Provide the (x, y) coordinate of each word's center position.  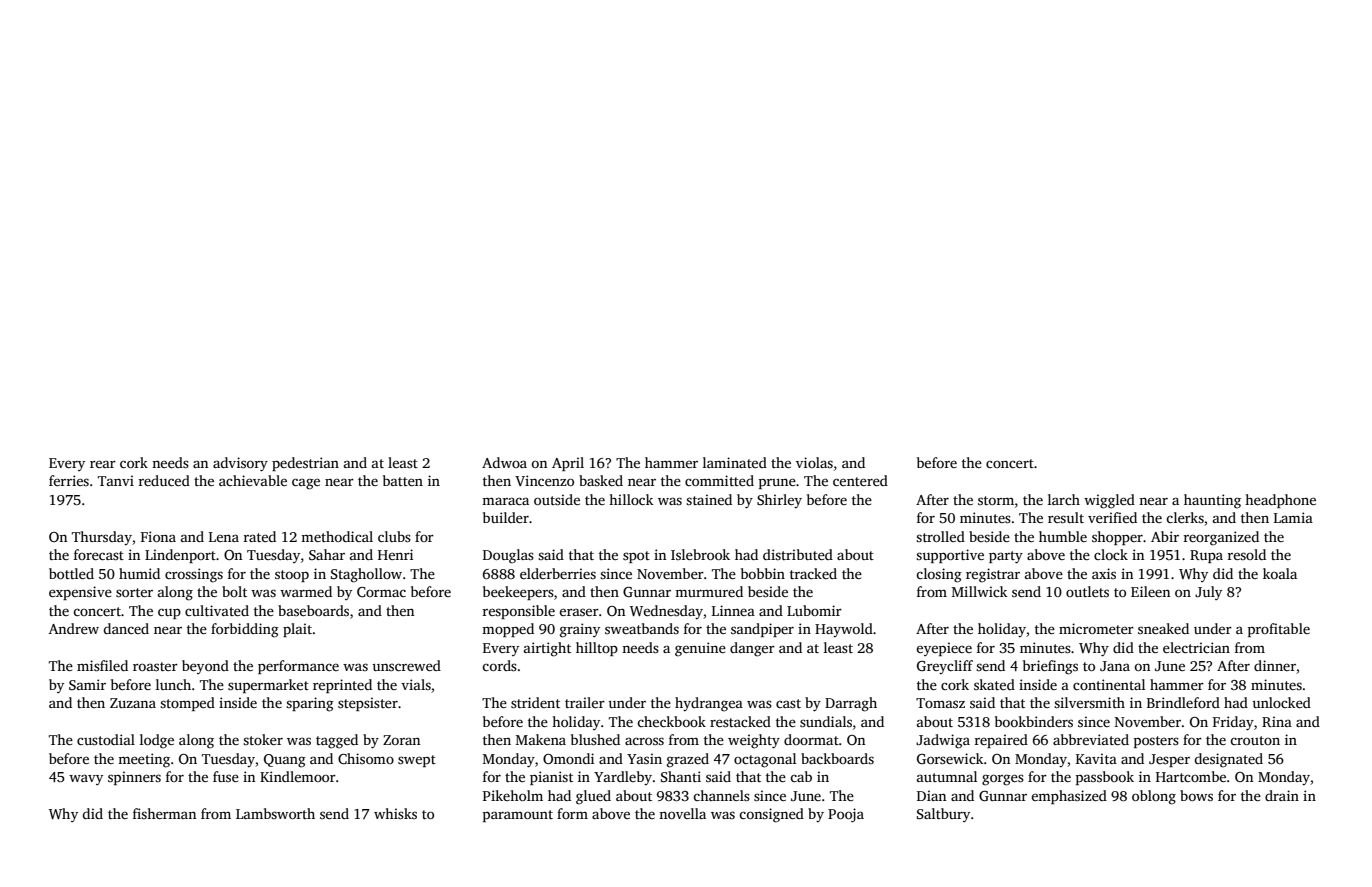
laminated (735, 462)
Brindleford (1183, 702)
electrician (1196, 647)
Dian (931, 795)
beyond (205, 667)
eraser (579, 612)
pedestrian (305, 464)
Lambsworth (275, 813)
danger (752, 649)
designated (1228, 760)
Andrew (74, 628)
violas (814, 462)
